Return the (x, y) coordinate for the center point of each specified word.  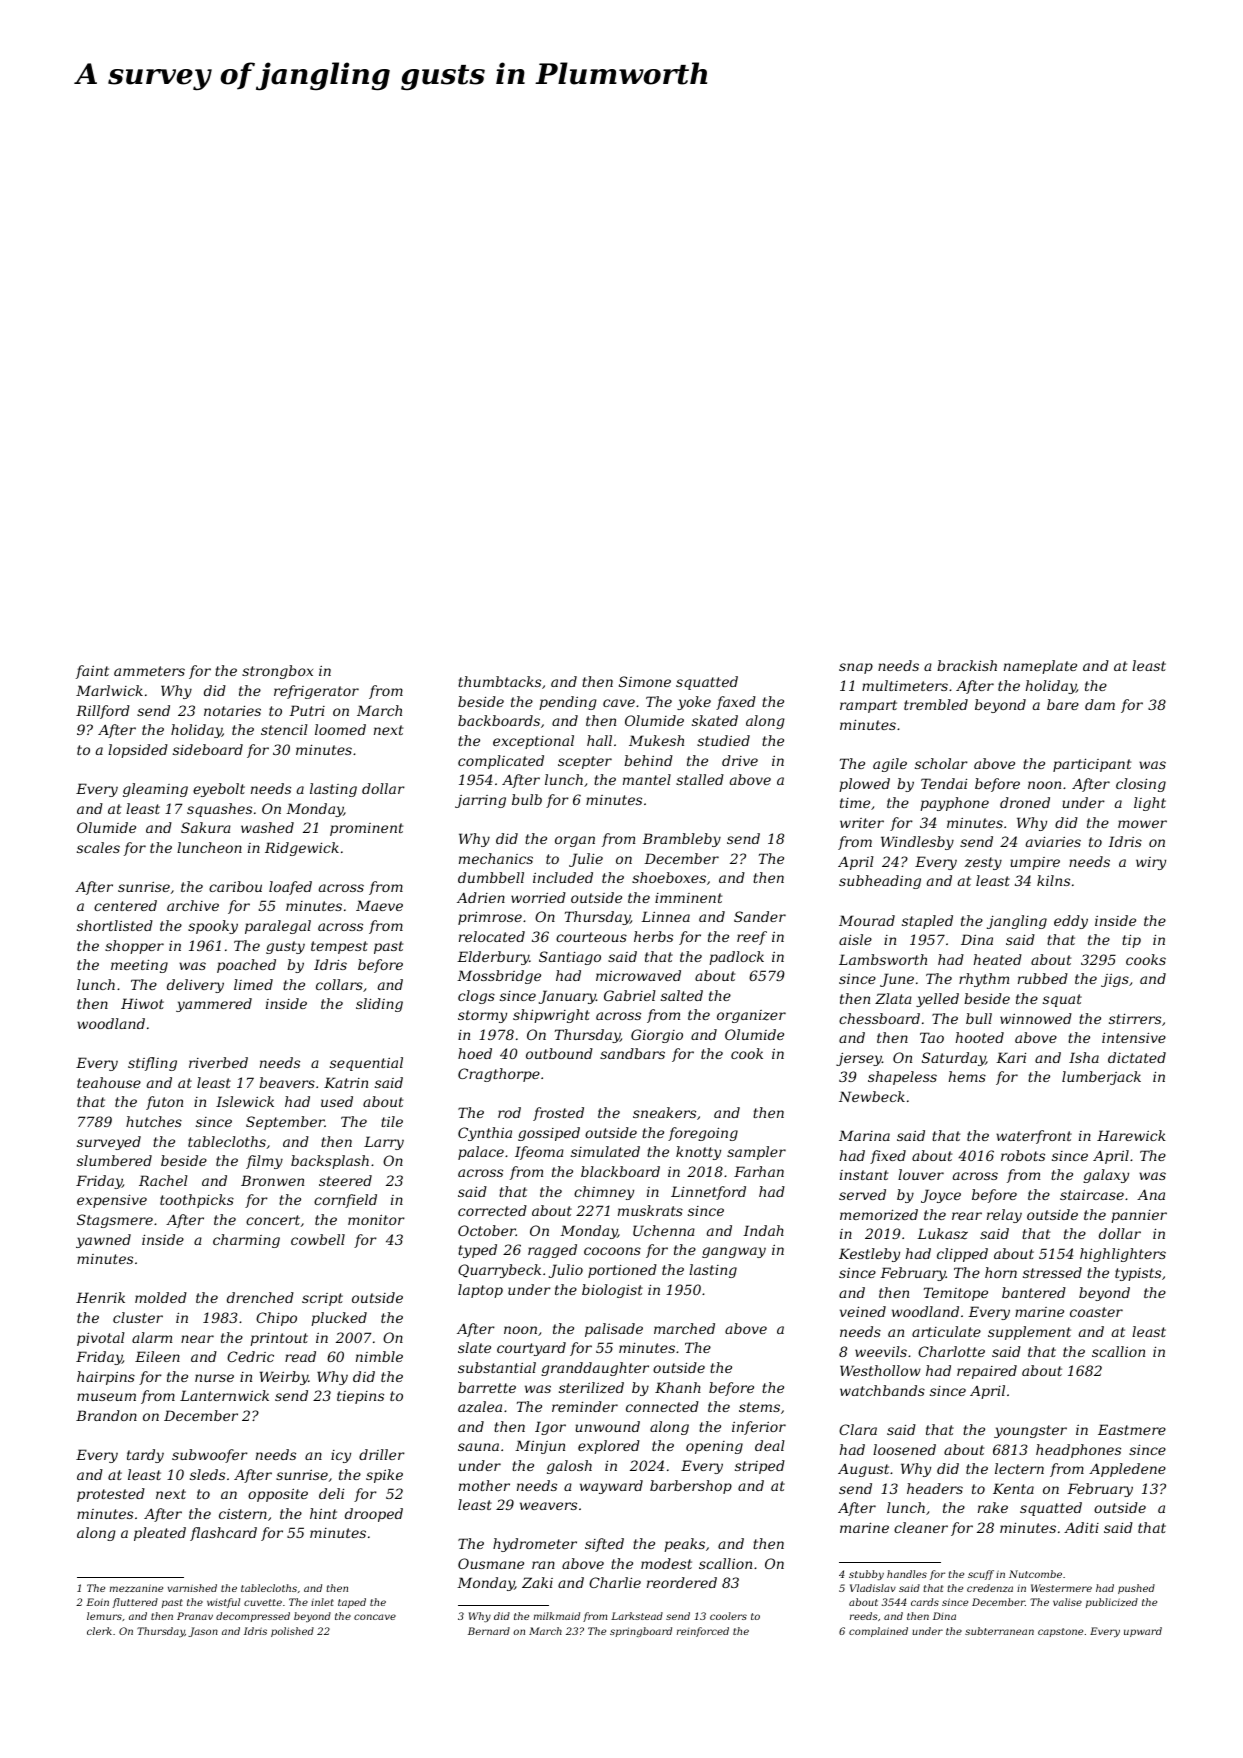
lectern (1019, 1468)
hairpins (106, 1378)
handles (907, 1574)
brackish (967, 665)
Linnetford (708, 1193)
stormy (482, 1016)
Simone (645, 681)
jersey (859, 1059)
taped (352, 1603)
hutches (154, 1121)
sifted (604, 1545)
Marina (864, 1135)
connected (662, 1406)
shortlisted (115, 925)
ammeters (149, 671)
